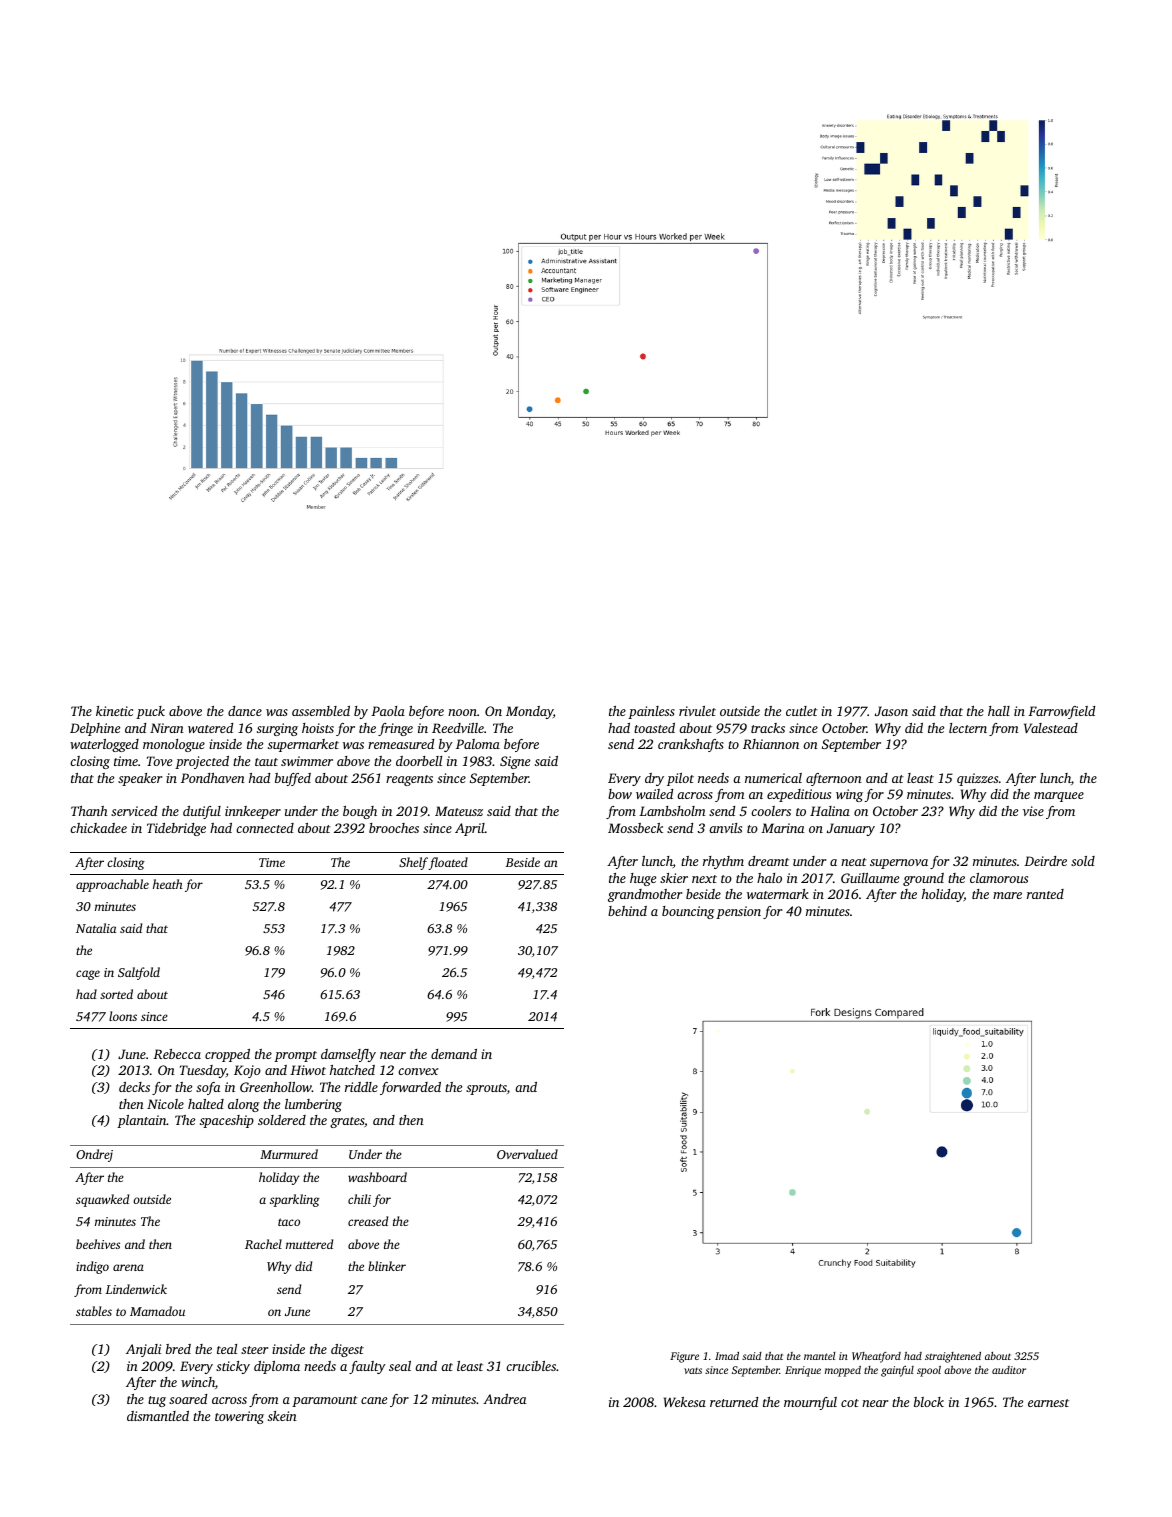 Image resolution: width=1172 pixels, height=1517 pixels. What do you see at coordinates (157, 1311) in the screenshot?
I see `Mamadou` at bounding box center [157, 1311].
